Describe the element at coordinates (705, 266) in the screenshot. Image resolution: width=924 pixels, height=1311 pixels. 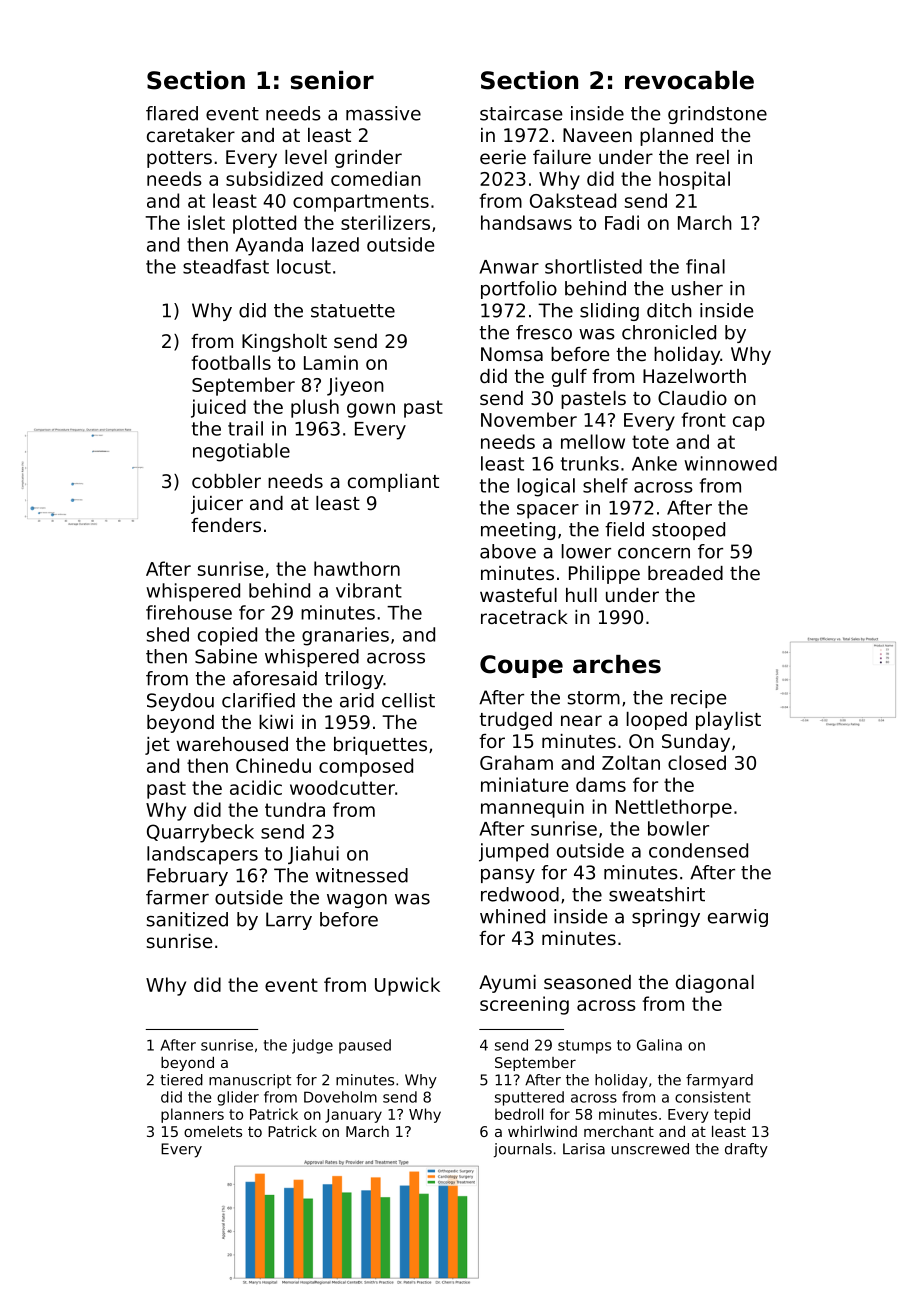
I see `final` at that location.
